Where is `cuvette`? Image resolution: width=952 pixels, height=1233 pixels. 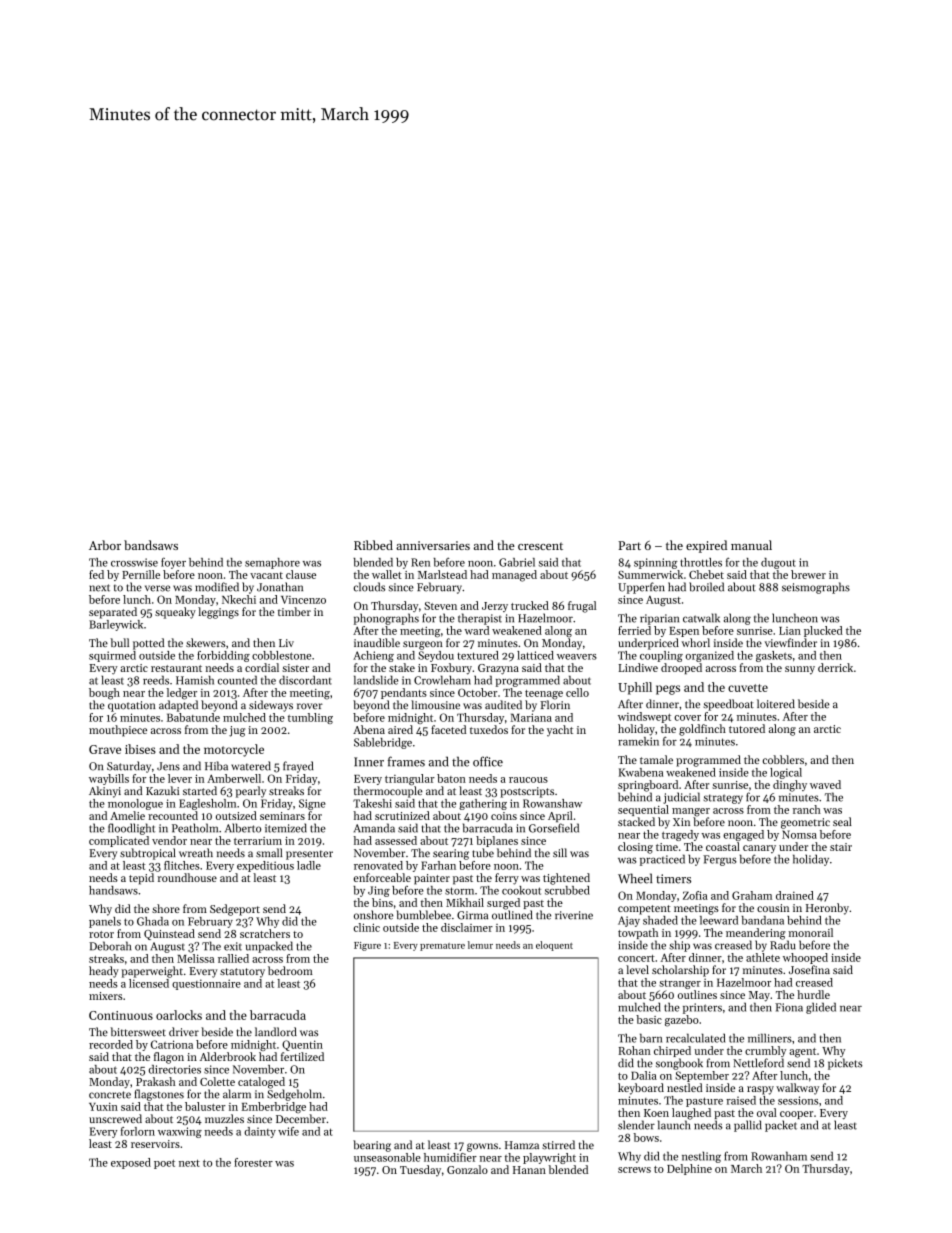 cuvette is located at coordinates (748, 688).
